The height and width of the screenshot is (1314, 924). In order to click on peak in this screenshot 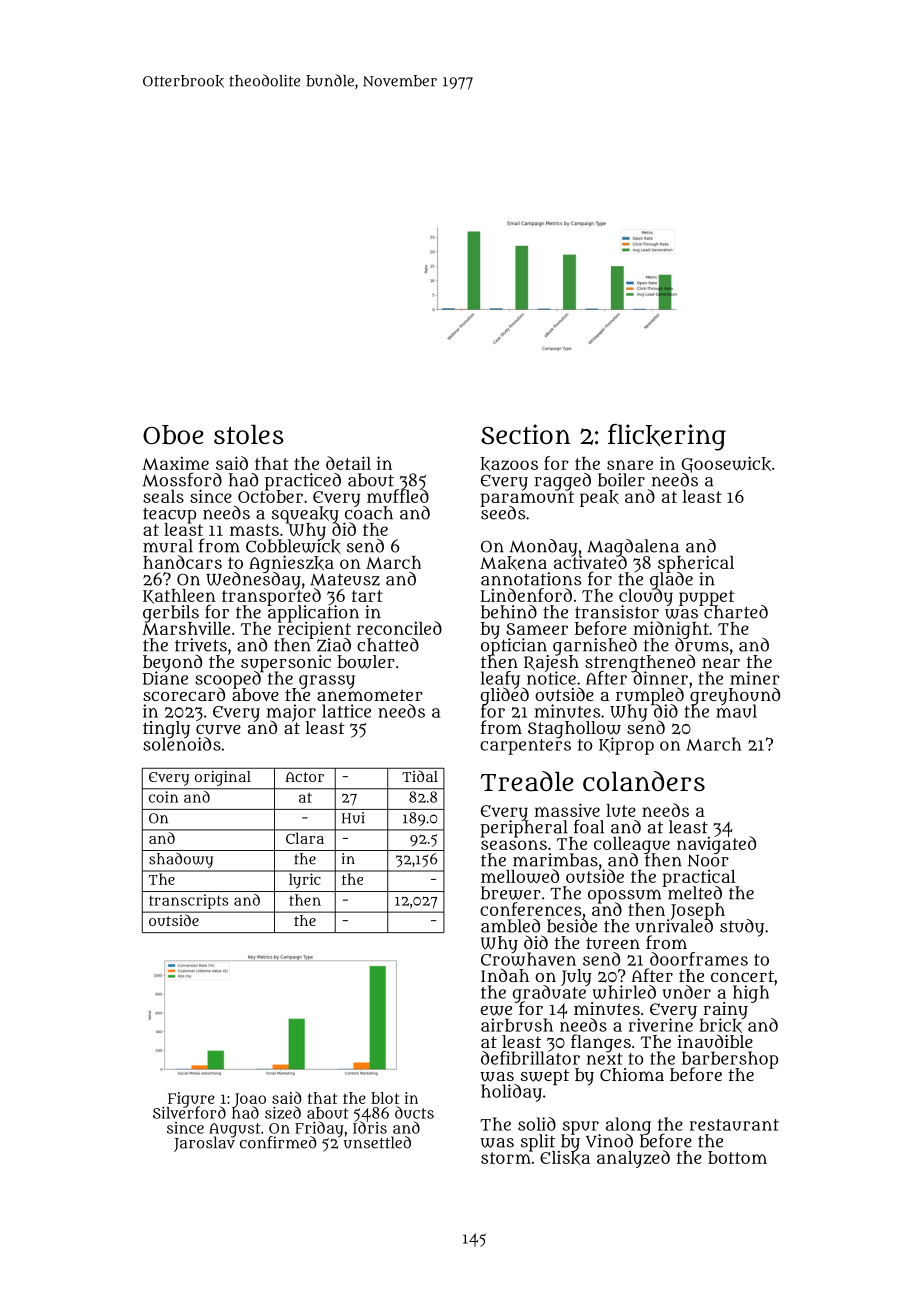, I will do `click(599, 498)`.
